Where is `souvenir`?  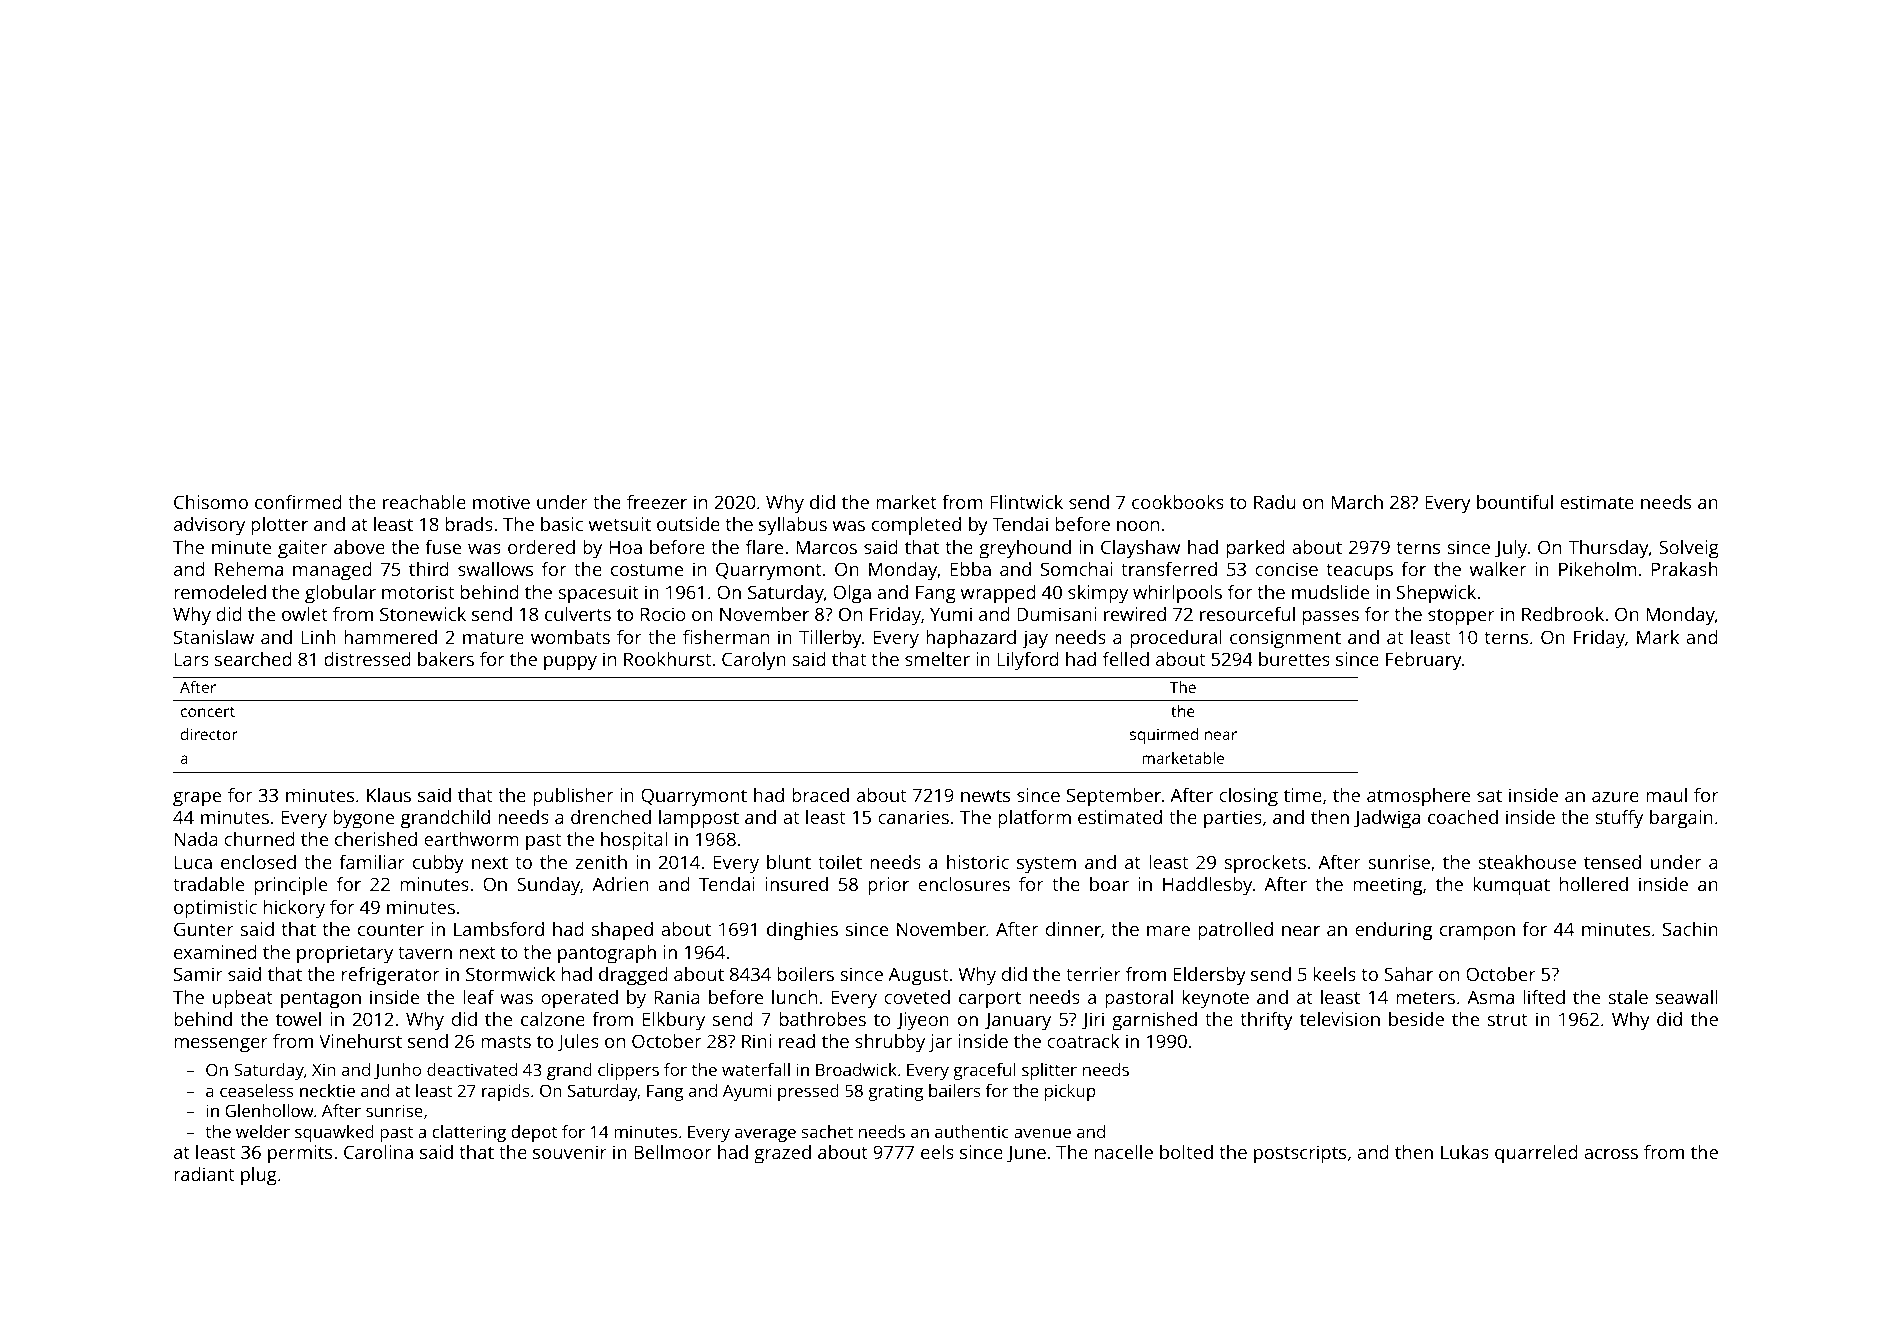
souvenir is located at coordinates (570, 1152).
